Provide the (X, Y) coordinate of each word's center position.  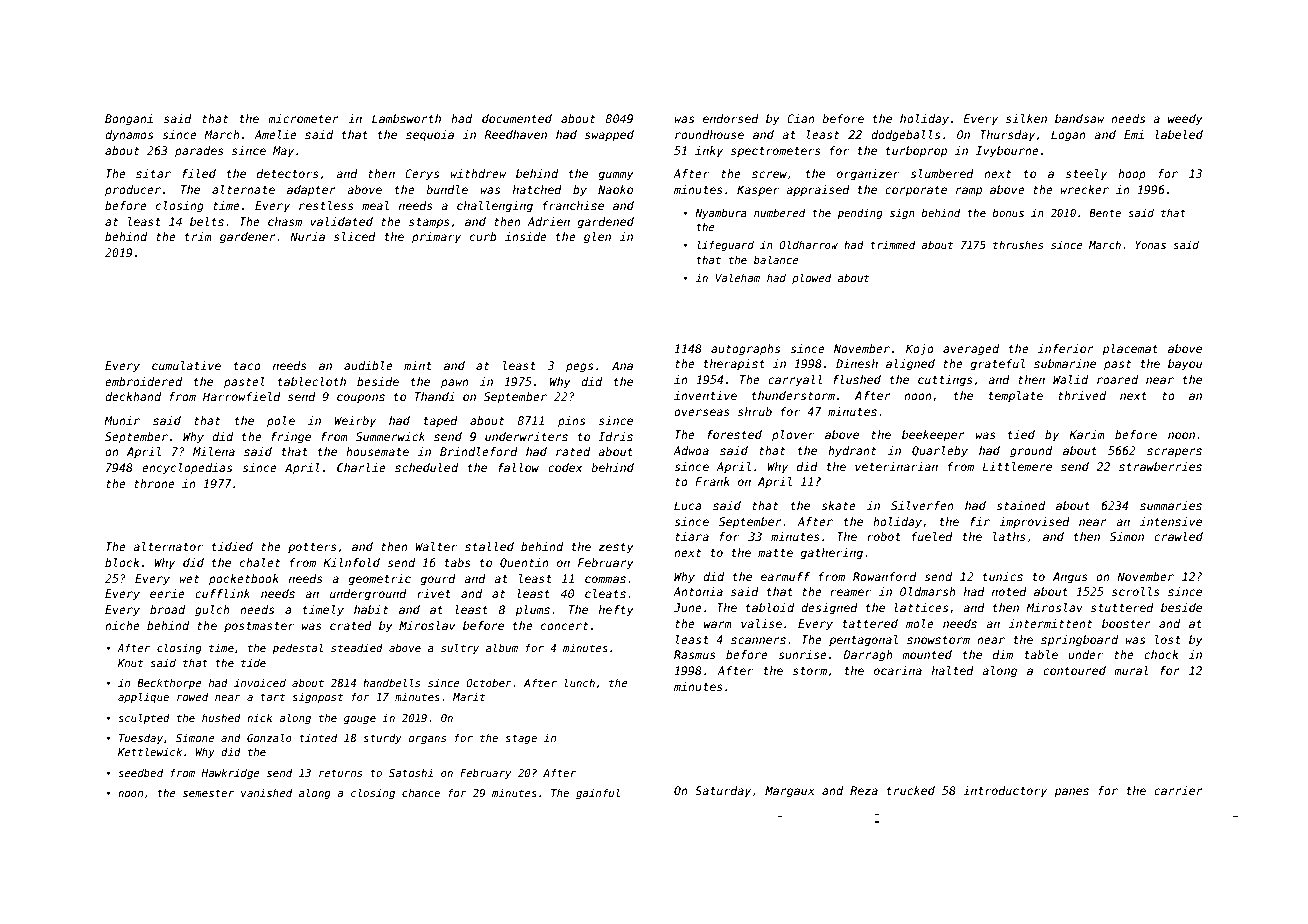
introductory (1005, 792)
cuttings (945, 381)
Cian (801, 118)
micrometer (303, 118)
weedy (1185, 120)
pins (571, 422)
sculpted (144, 719)
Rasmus (695, 654)
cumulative (186, 365)
